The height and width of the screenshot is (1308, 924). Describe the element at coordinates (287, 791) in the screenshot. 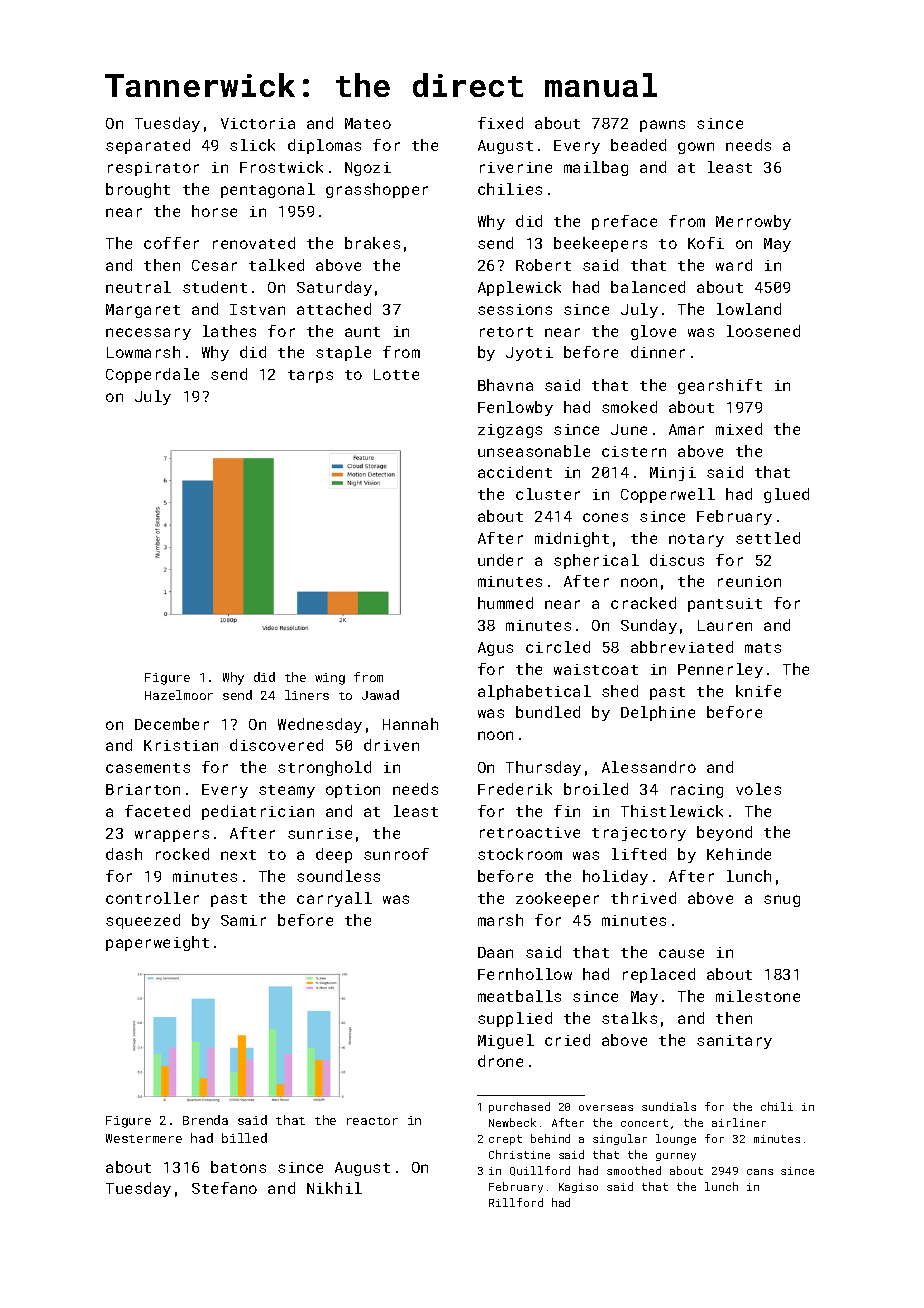

I see `steamy` at that location.
